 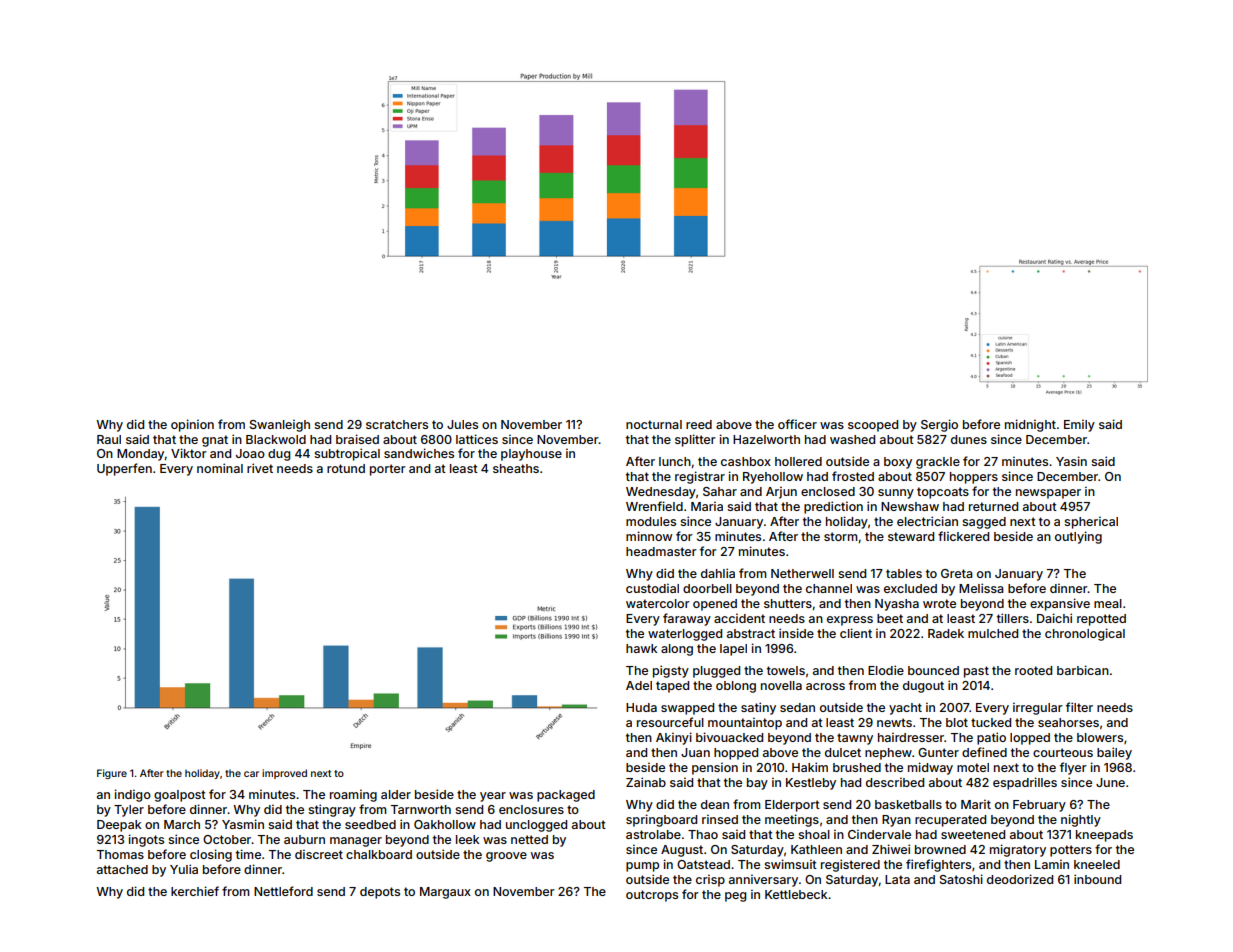 I want to click on Ryan, so click(x=896, y=821).
